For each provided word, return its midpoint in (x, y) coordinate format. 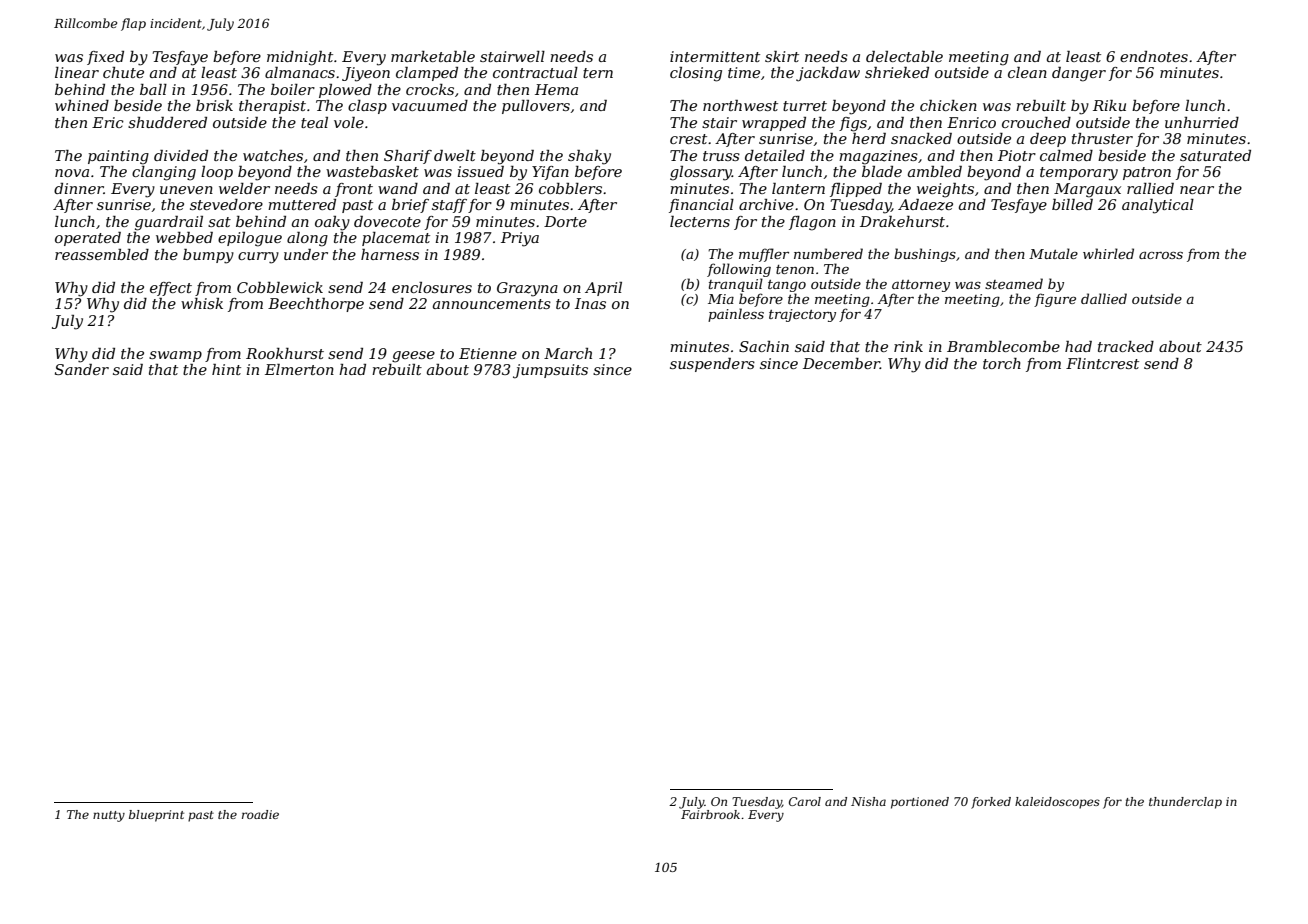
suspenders (712, 365)
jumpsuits (550, 371)
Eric (108, 122)
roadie (260, 814)
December (841, 363)
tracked (1126, 346)
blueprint (156, 816)
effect (171, 289)
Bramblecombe (1003, 346)
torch (1002, 363)
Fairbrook (710, 814)
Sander (82, 369)
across (1161, 255)
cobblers (570, 188)
